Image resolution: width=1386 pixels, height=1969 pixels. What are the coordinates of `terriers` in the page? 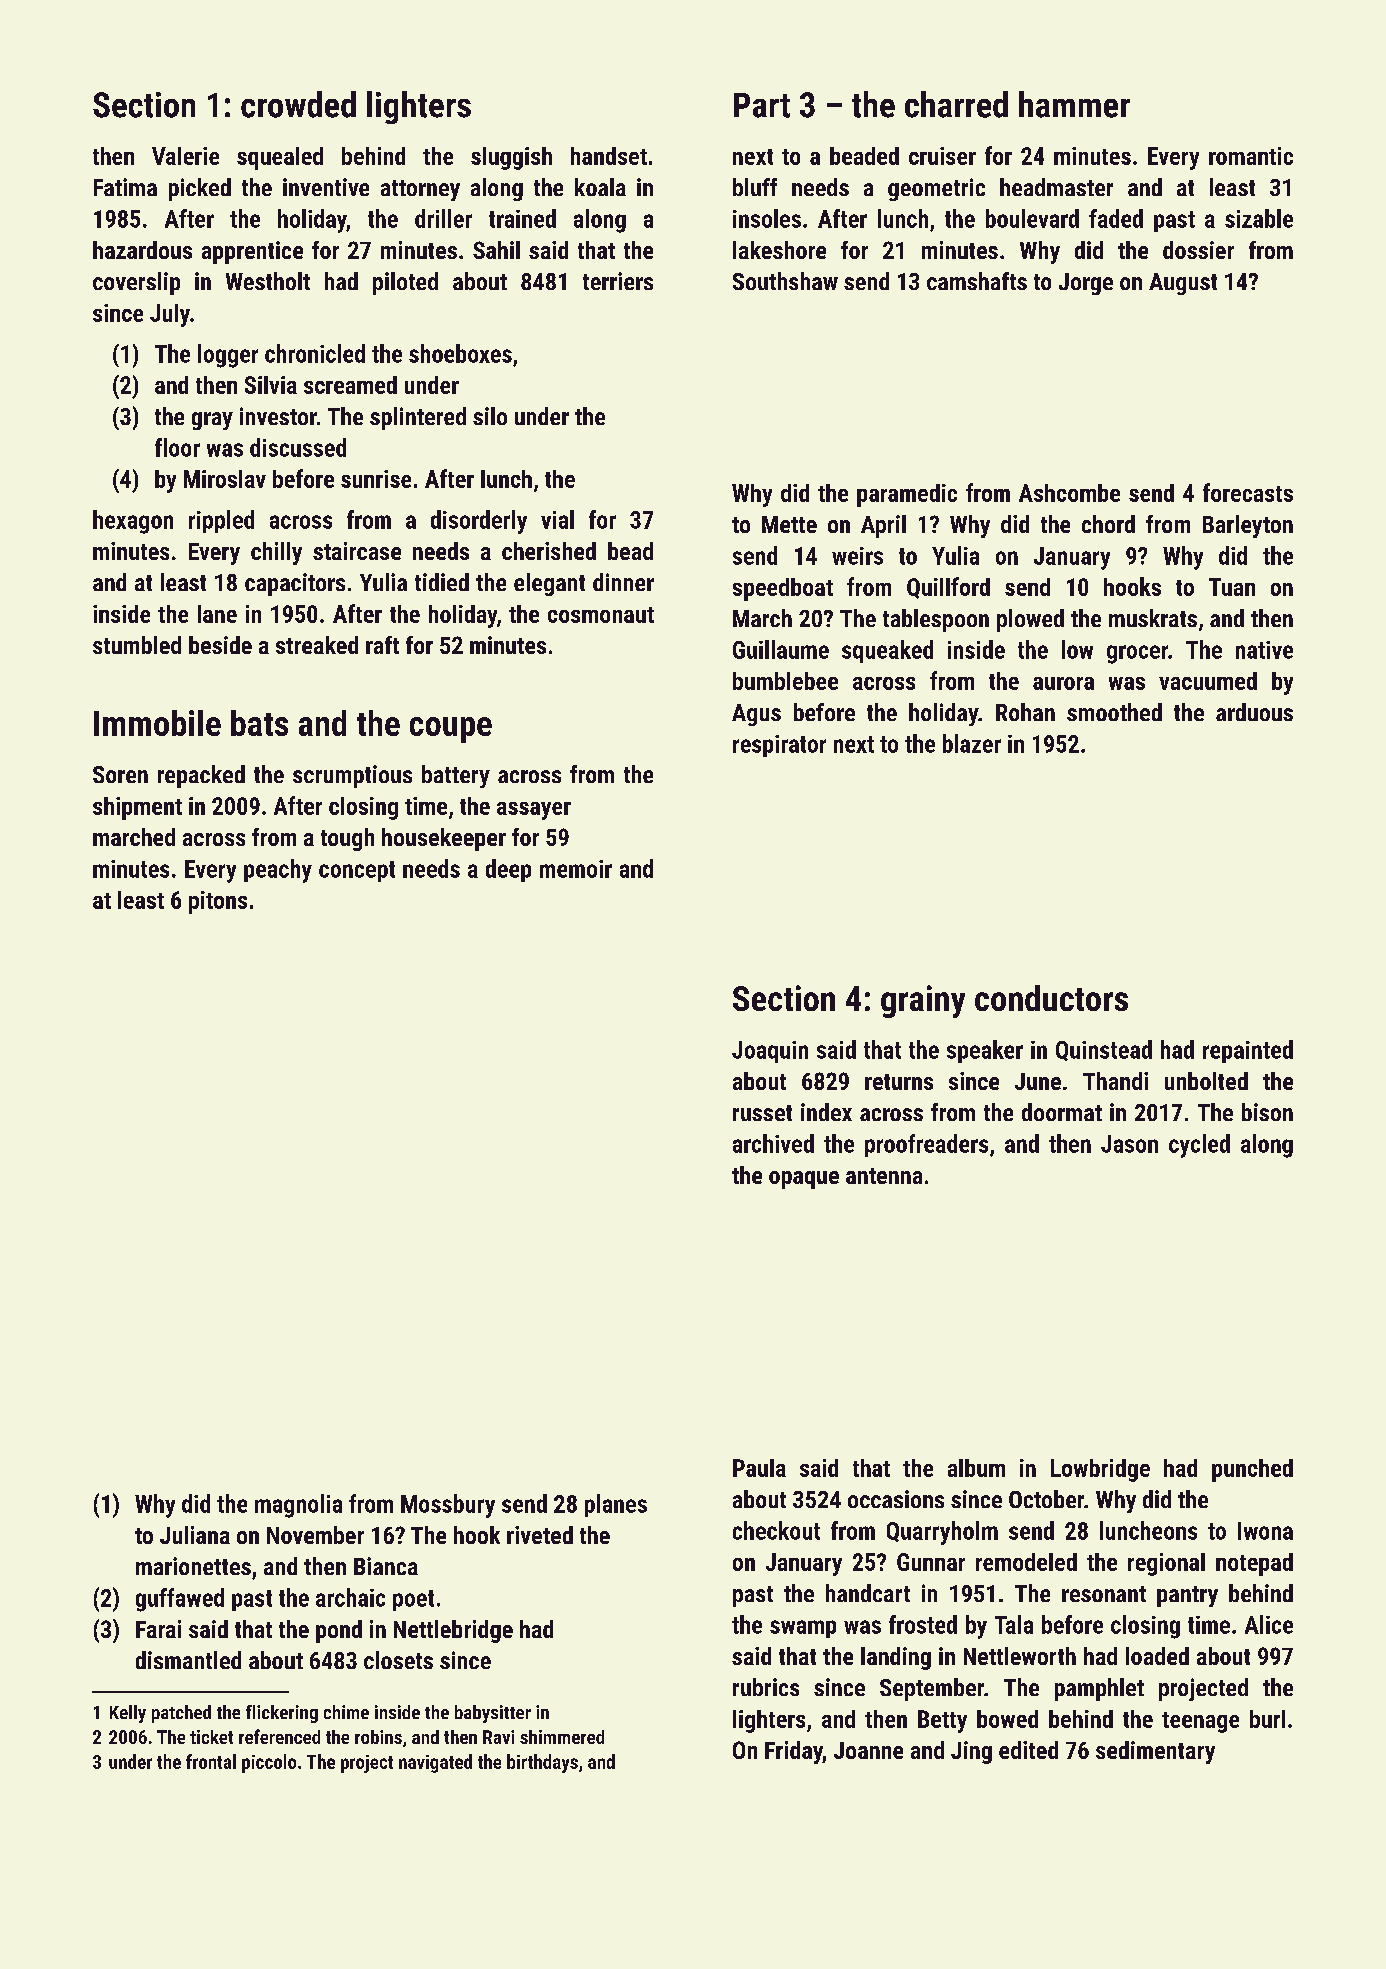 It's located at (618, 281).
